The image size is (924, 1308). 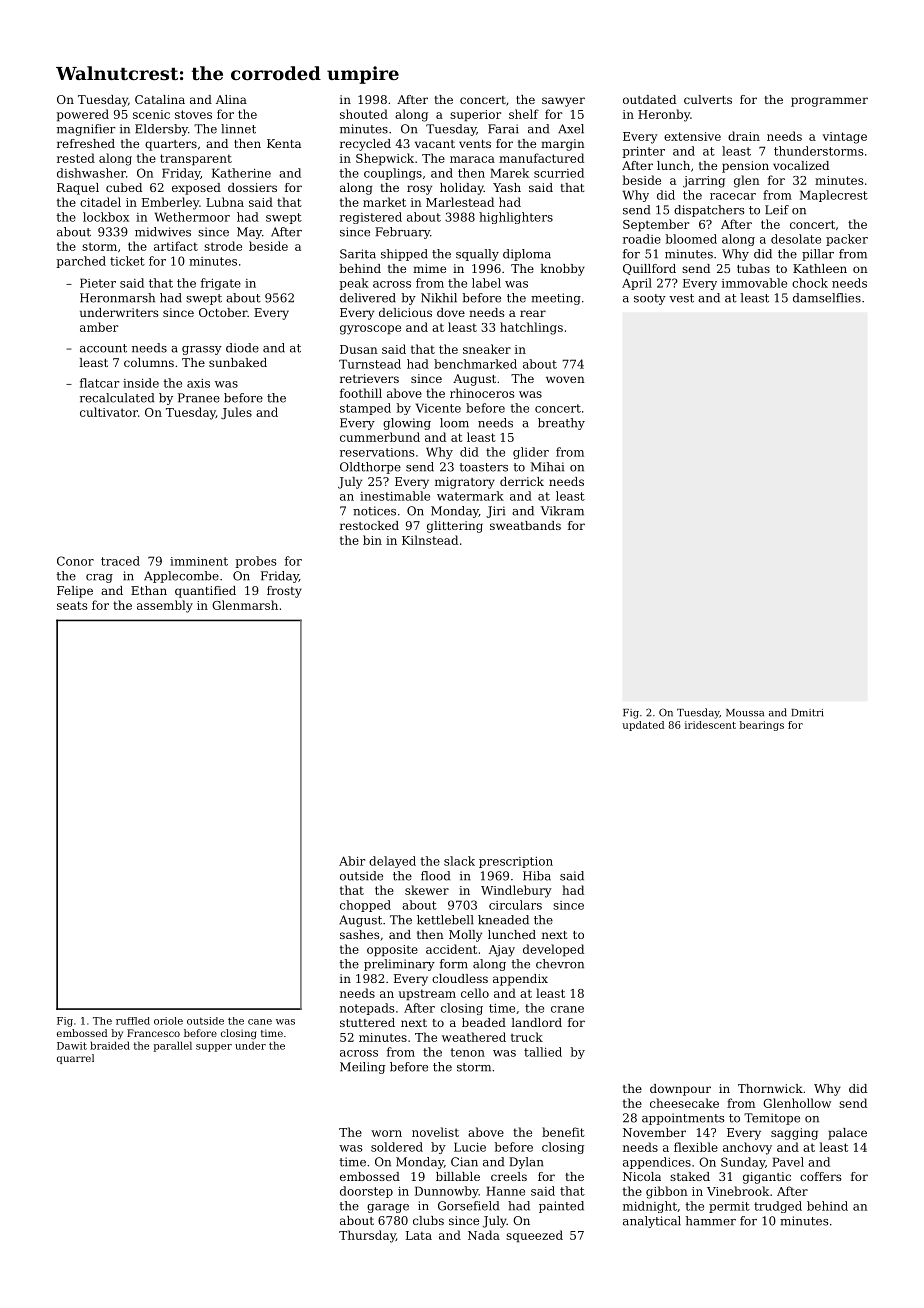 What do you see at coordinates (844, 138) in the screenshot?
I see `vintage` at bounding box center [844, 138].
